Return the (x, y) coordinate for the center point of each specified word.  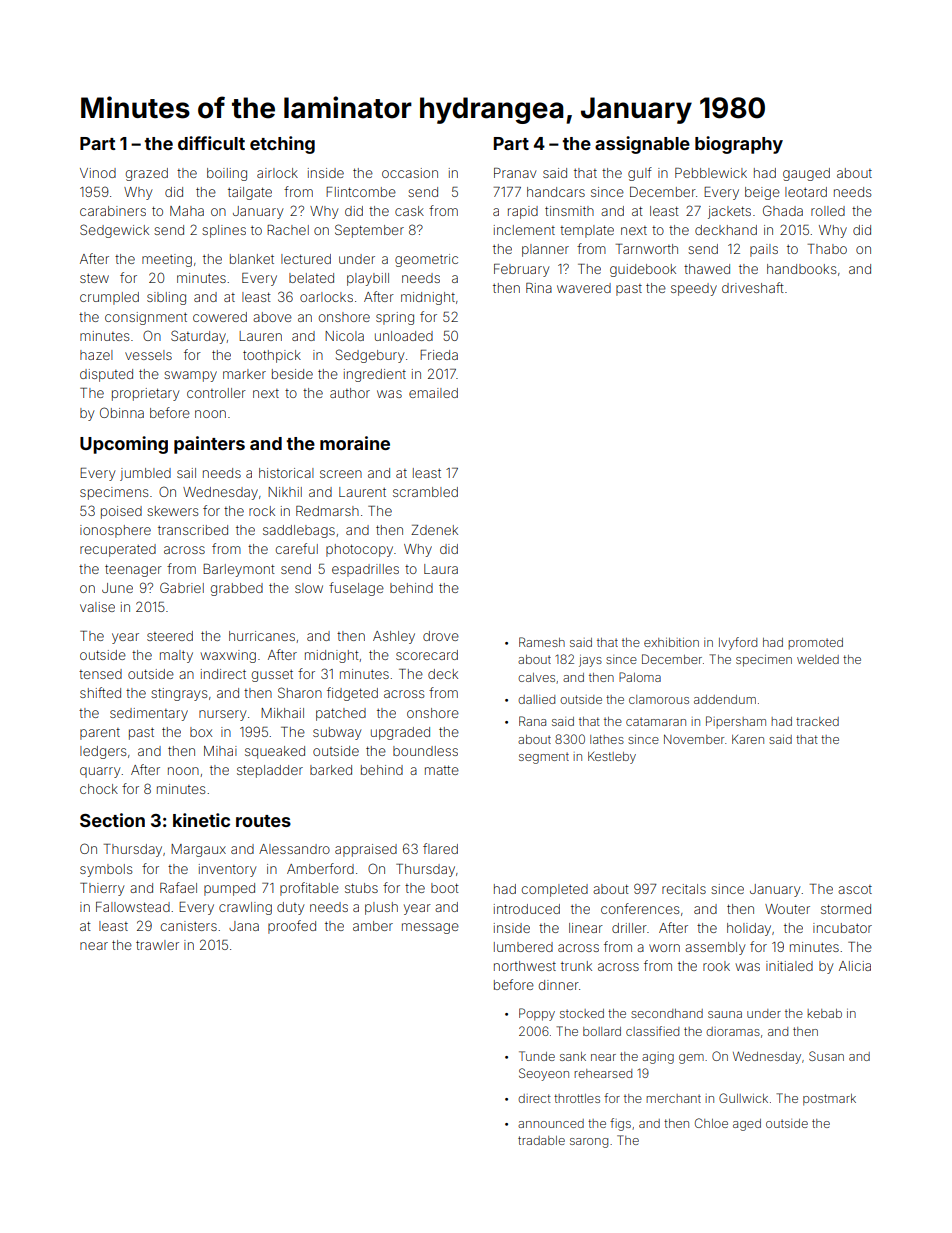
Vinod (98, 173)
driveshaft (753, 287)
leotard (806, 192)
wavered (584, 288)
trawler (157, 945)
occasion (410, 173)
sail (186, 473)
